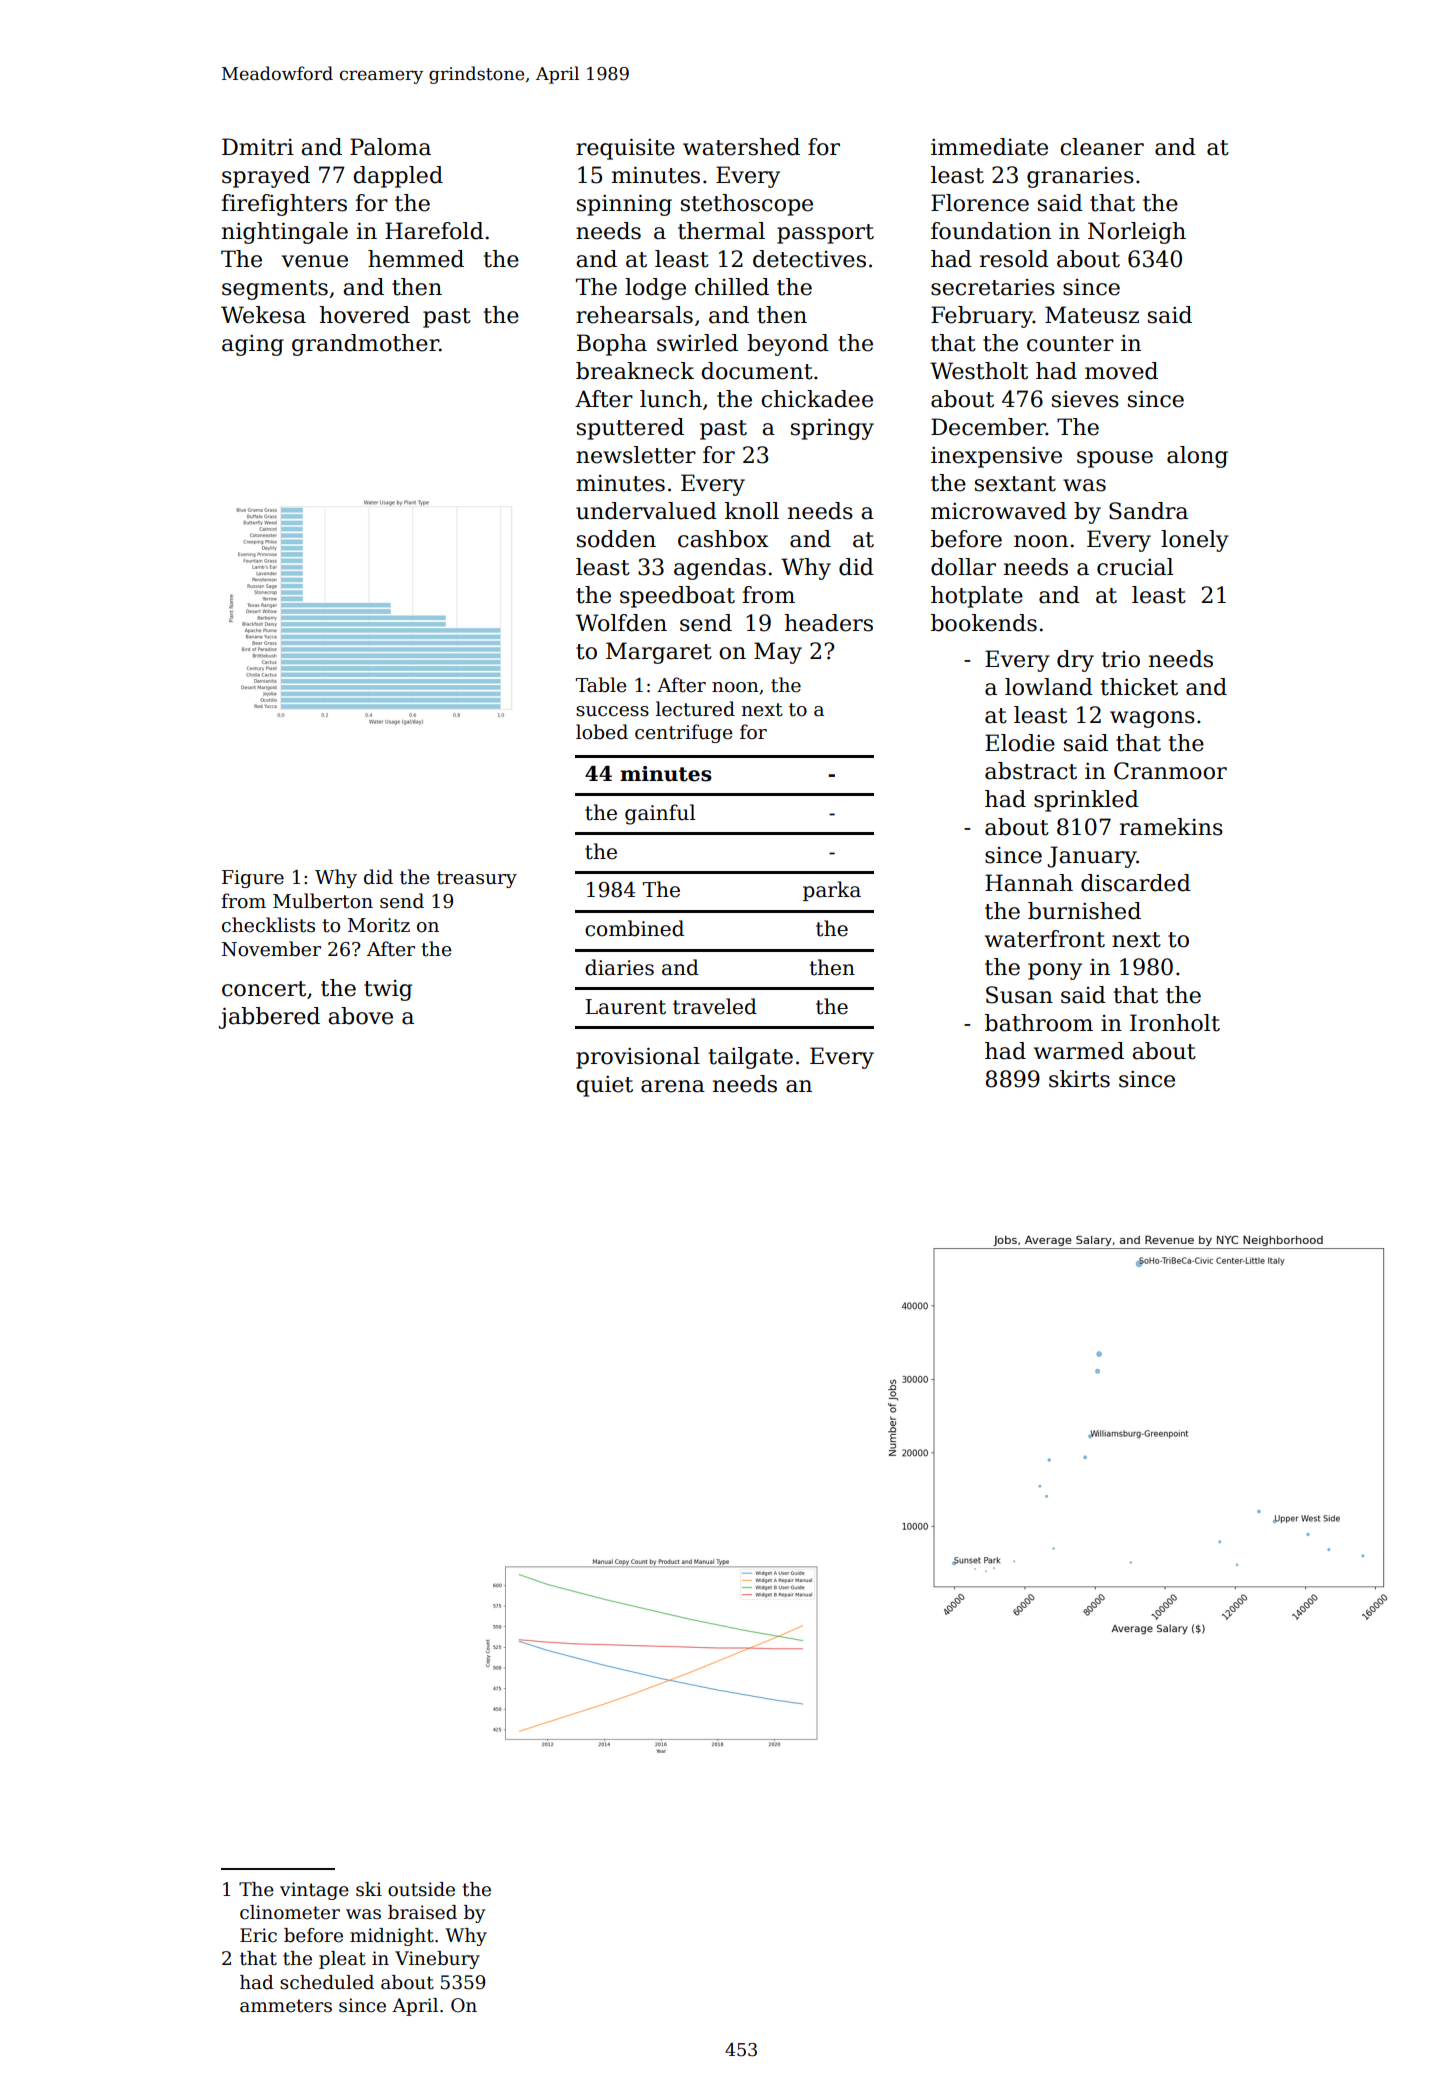 Image resolution: width=1450 pixels, height=2100 pixels. What do you see at coordinates (285, 233) in the screenshot?
I see `nightingale` at bounding box center [285, 233].
